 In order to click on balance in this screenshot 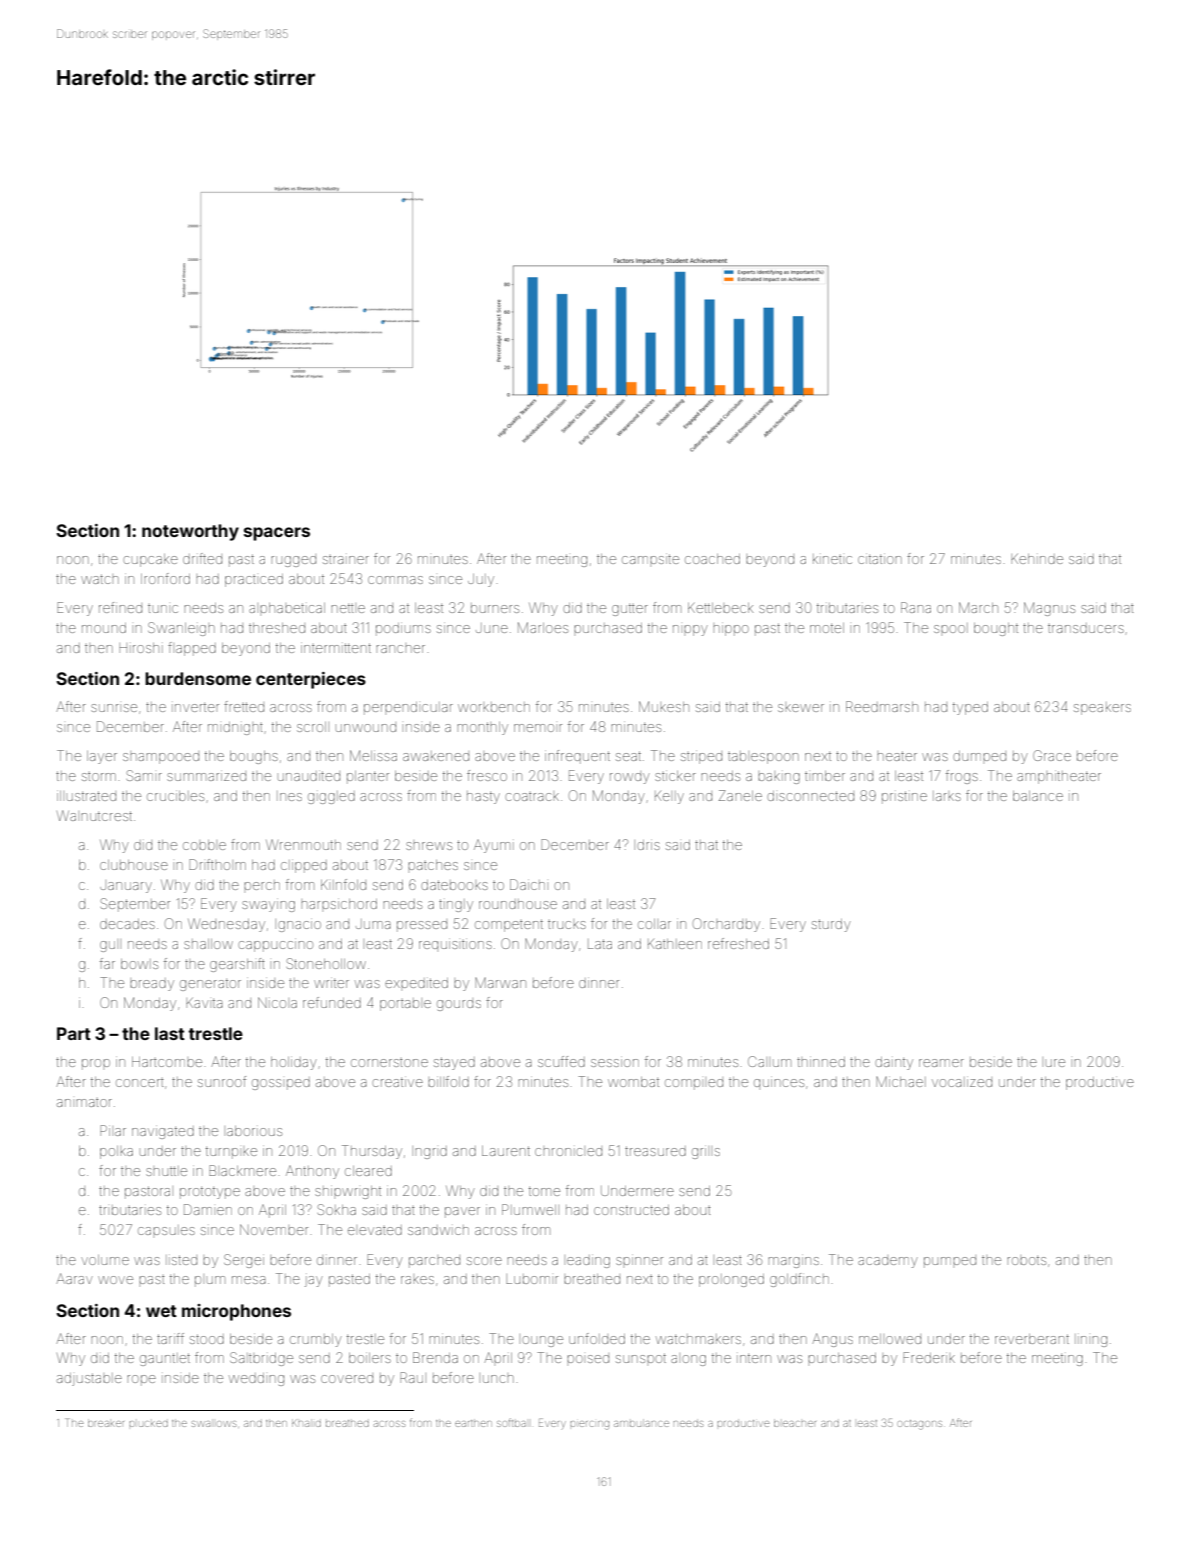, I will do `click(1038, 796)`.
